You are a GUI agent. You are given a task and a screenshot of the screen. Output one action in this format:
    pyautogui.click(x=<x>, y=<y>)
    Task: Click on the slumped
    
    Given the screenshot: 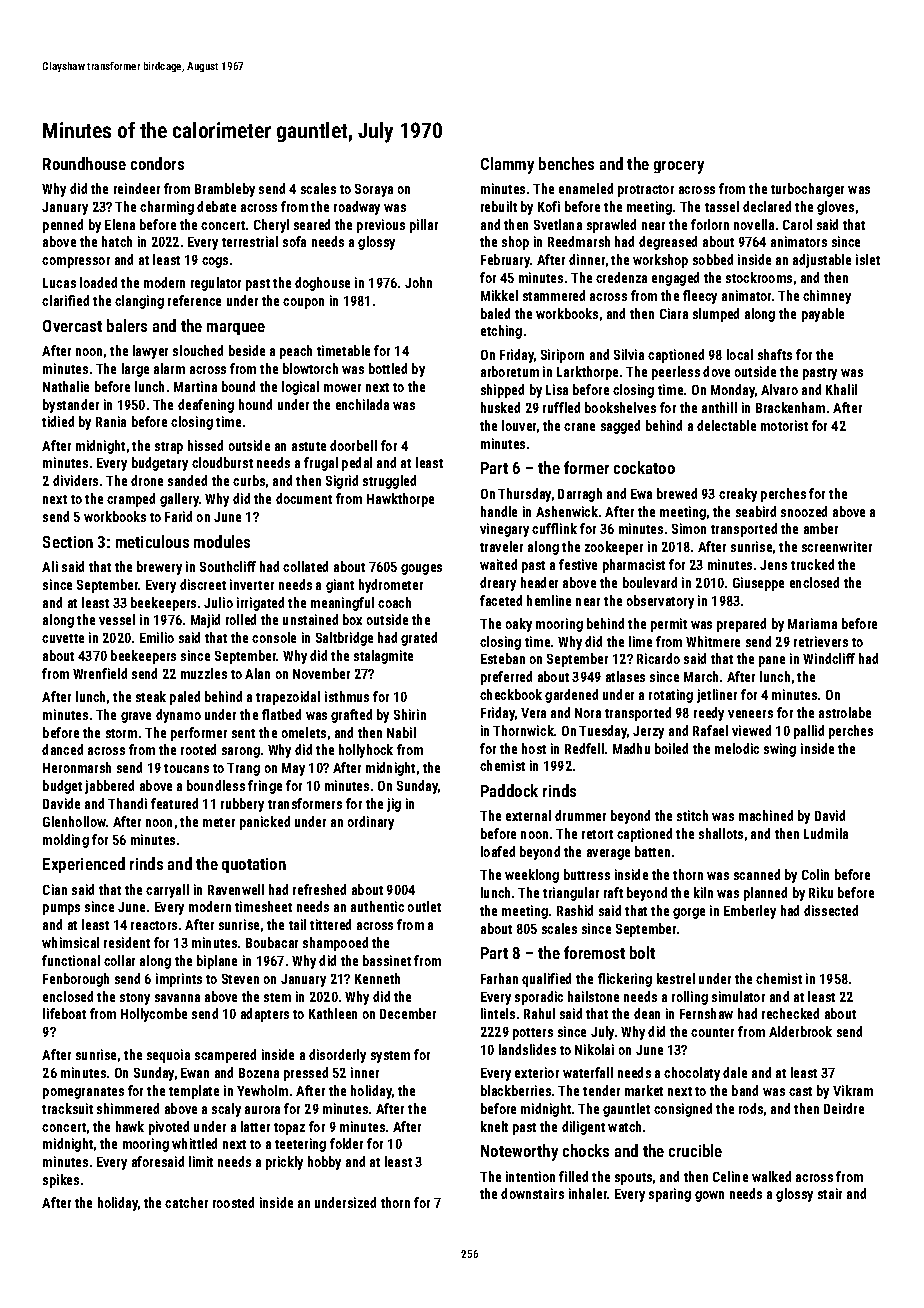 What is the action you would take?
    pyautogui.click(x=716, y=315)
